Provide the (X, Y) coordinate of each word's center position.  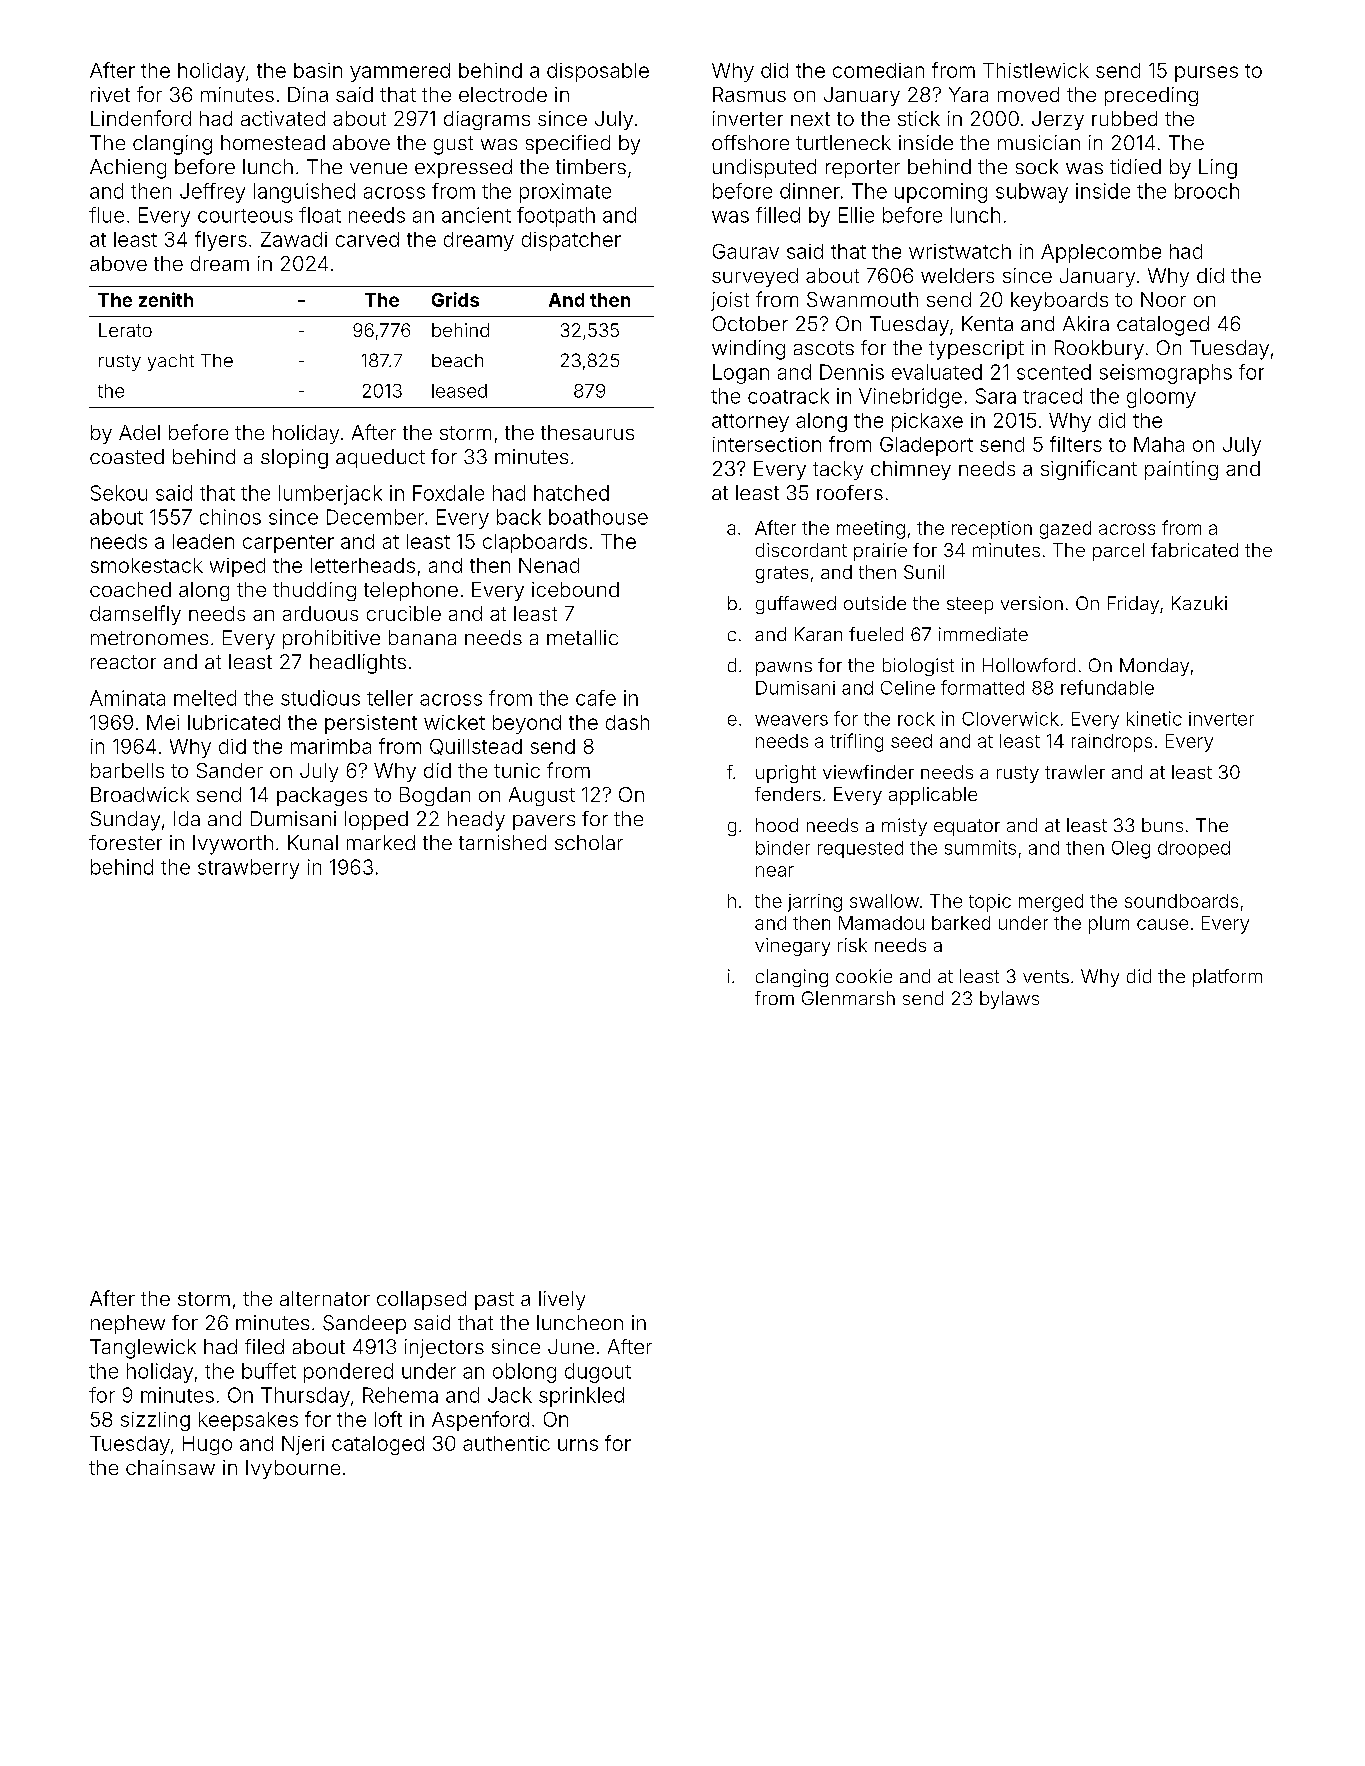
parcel (1118, 552)
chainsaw (170, 1467)
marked (381, 842)
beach (457, 360)
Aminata (127, 698)
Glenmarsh (848, 998)
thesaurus (587, 432)
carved (367, 239)
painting (1181, 470)
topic (990, 903)
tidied (1135, 166)
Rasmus (749, 94)
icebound (575, 589)
